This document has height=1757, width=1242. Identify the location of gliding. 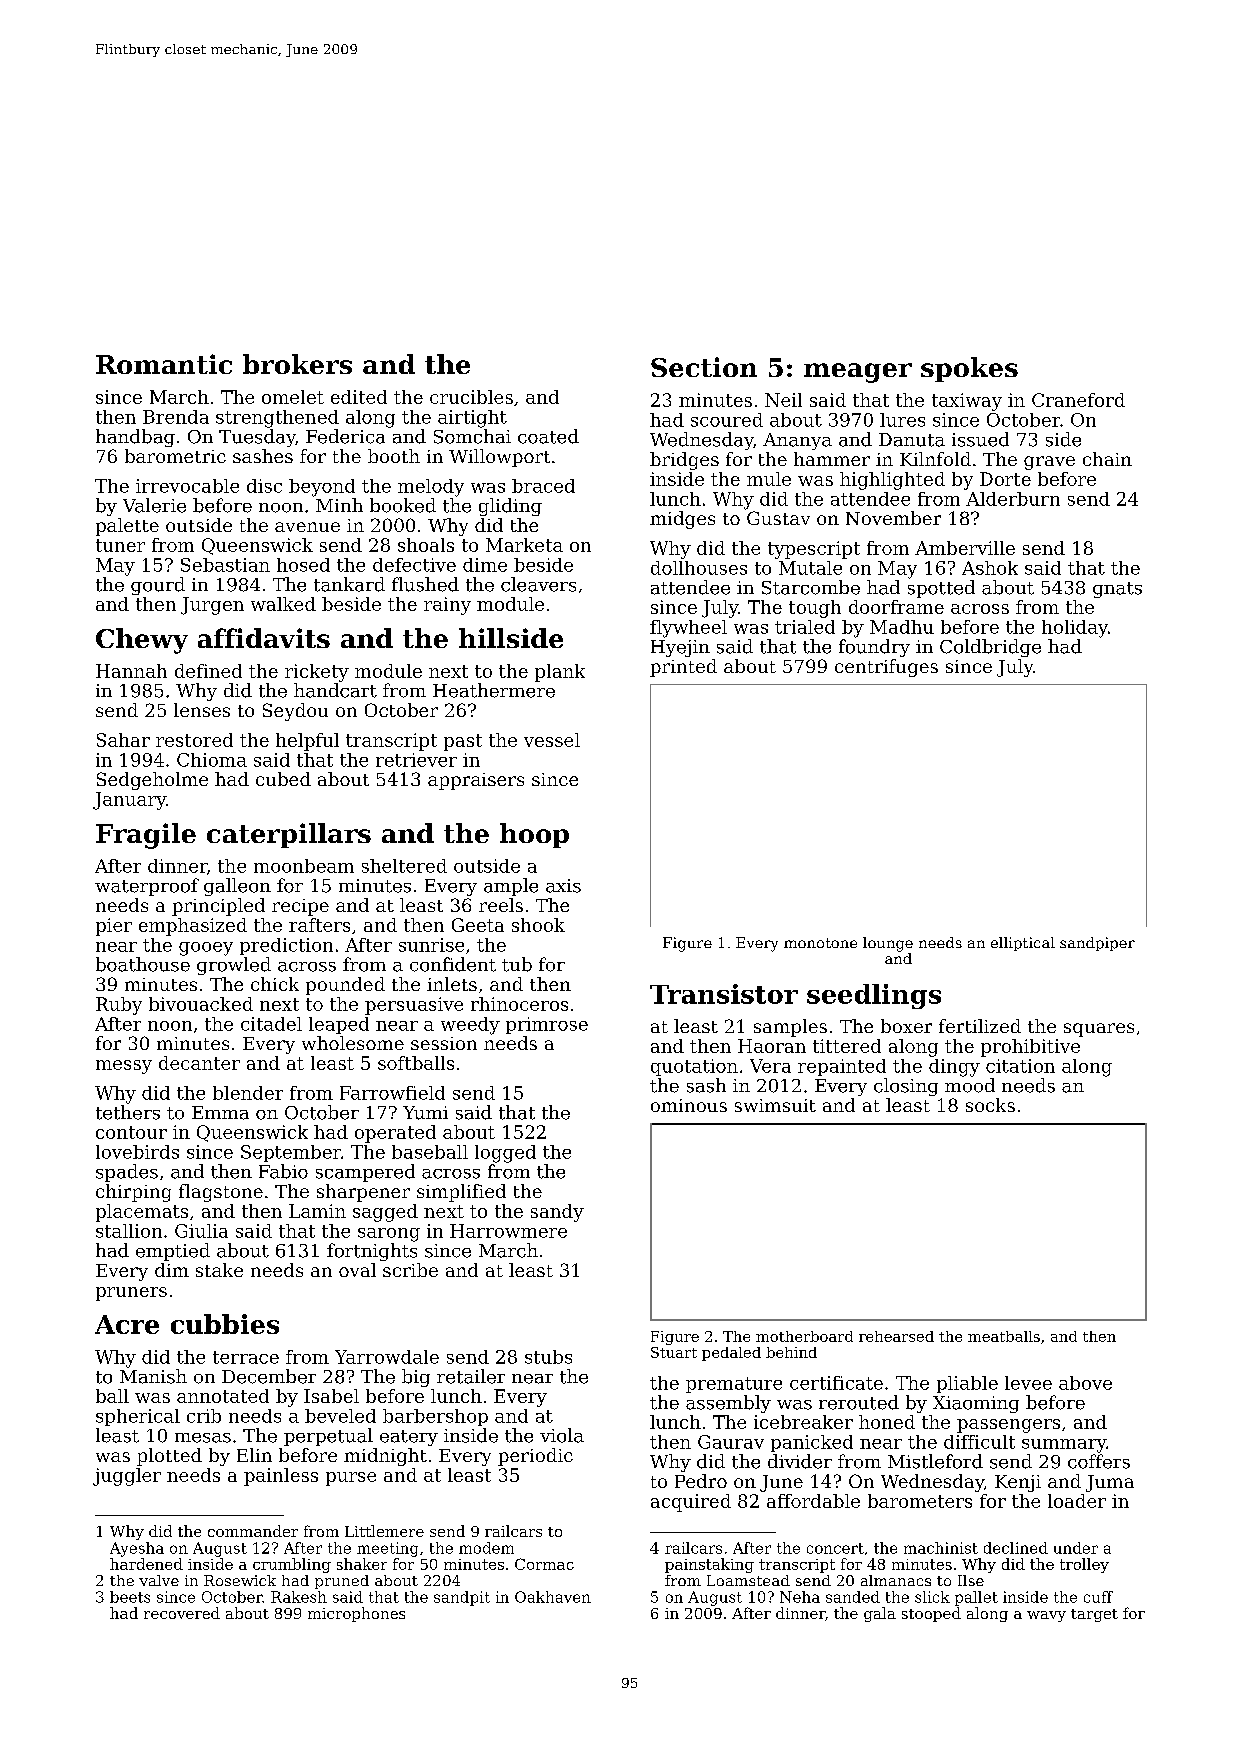
(510, 507).
